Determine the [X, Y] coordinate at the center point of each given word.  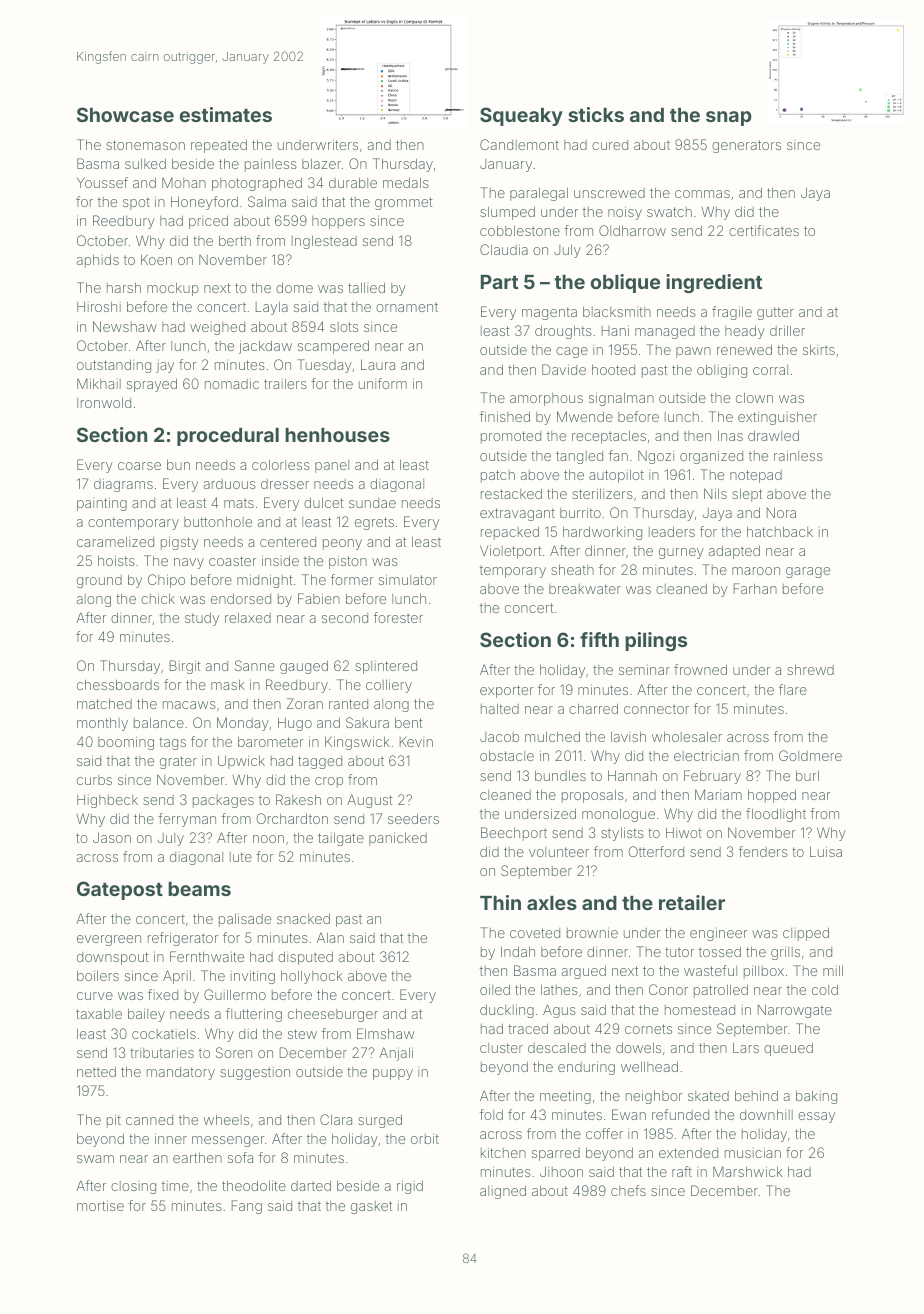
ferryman [187, 820]
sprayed [152, 385]
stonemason [145, 145]
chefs [628, 1190]
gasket [371, 1207]
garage [808, 572]
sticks [596, 114]
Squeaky [521, 116]
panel [332, 466]
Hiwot [684, 832]
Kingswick [357, 743]
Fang [246, 1207]
